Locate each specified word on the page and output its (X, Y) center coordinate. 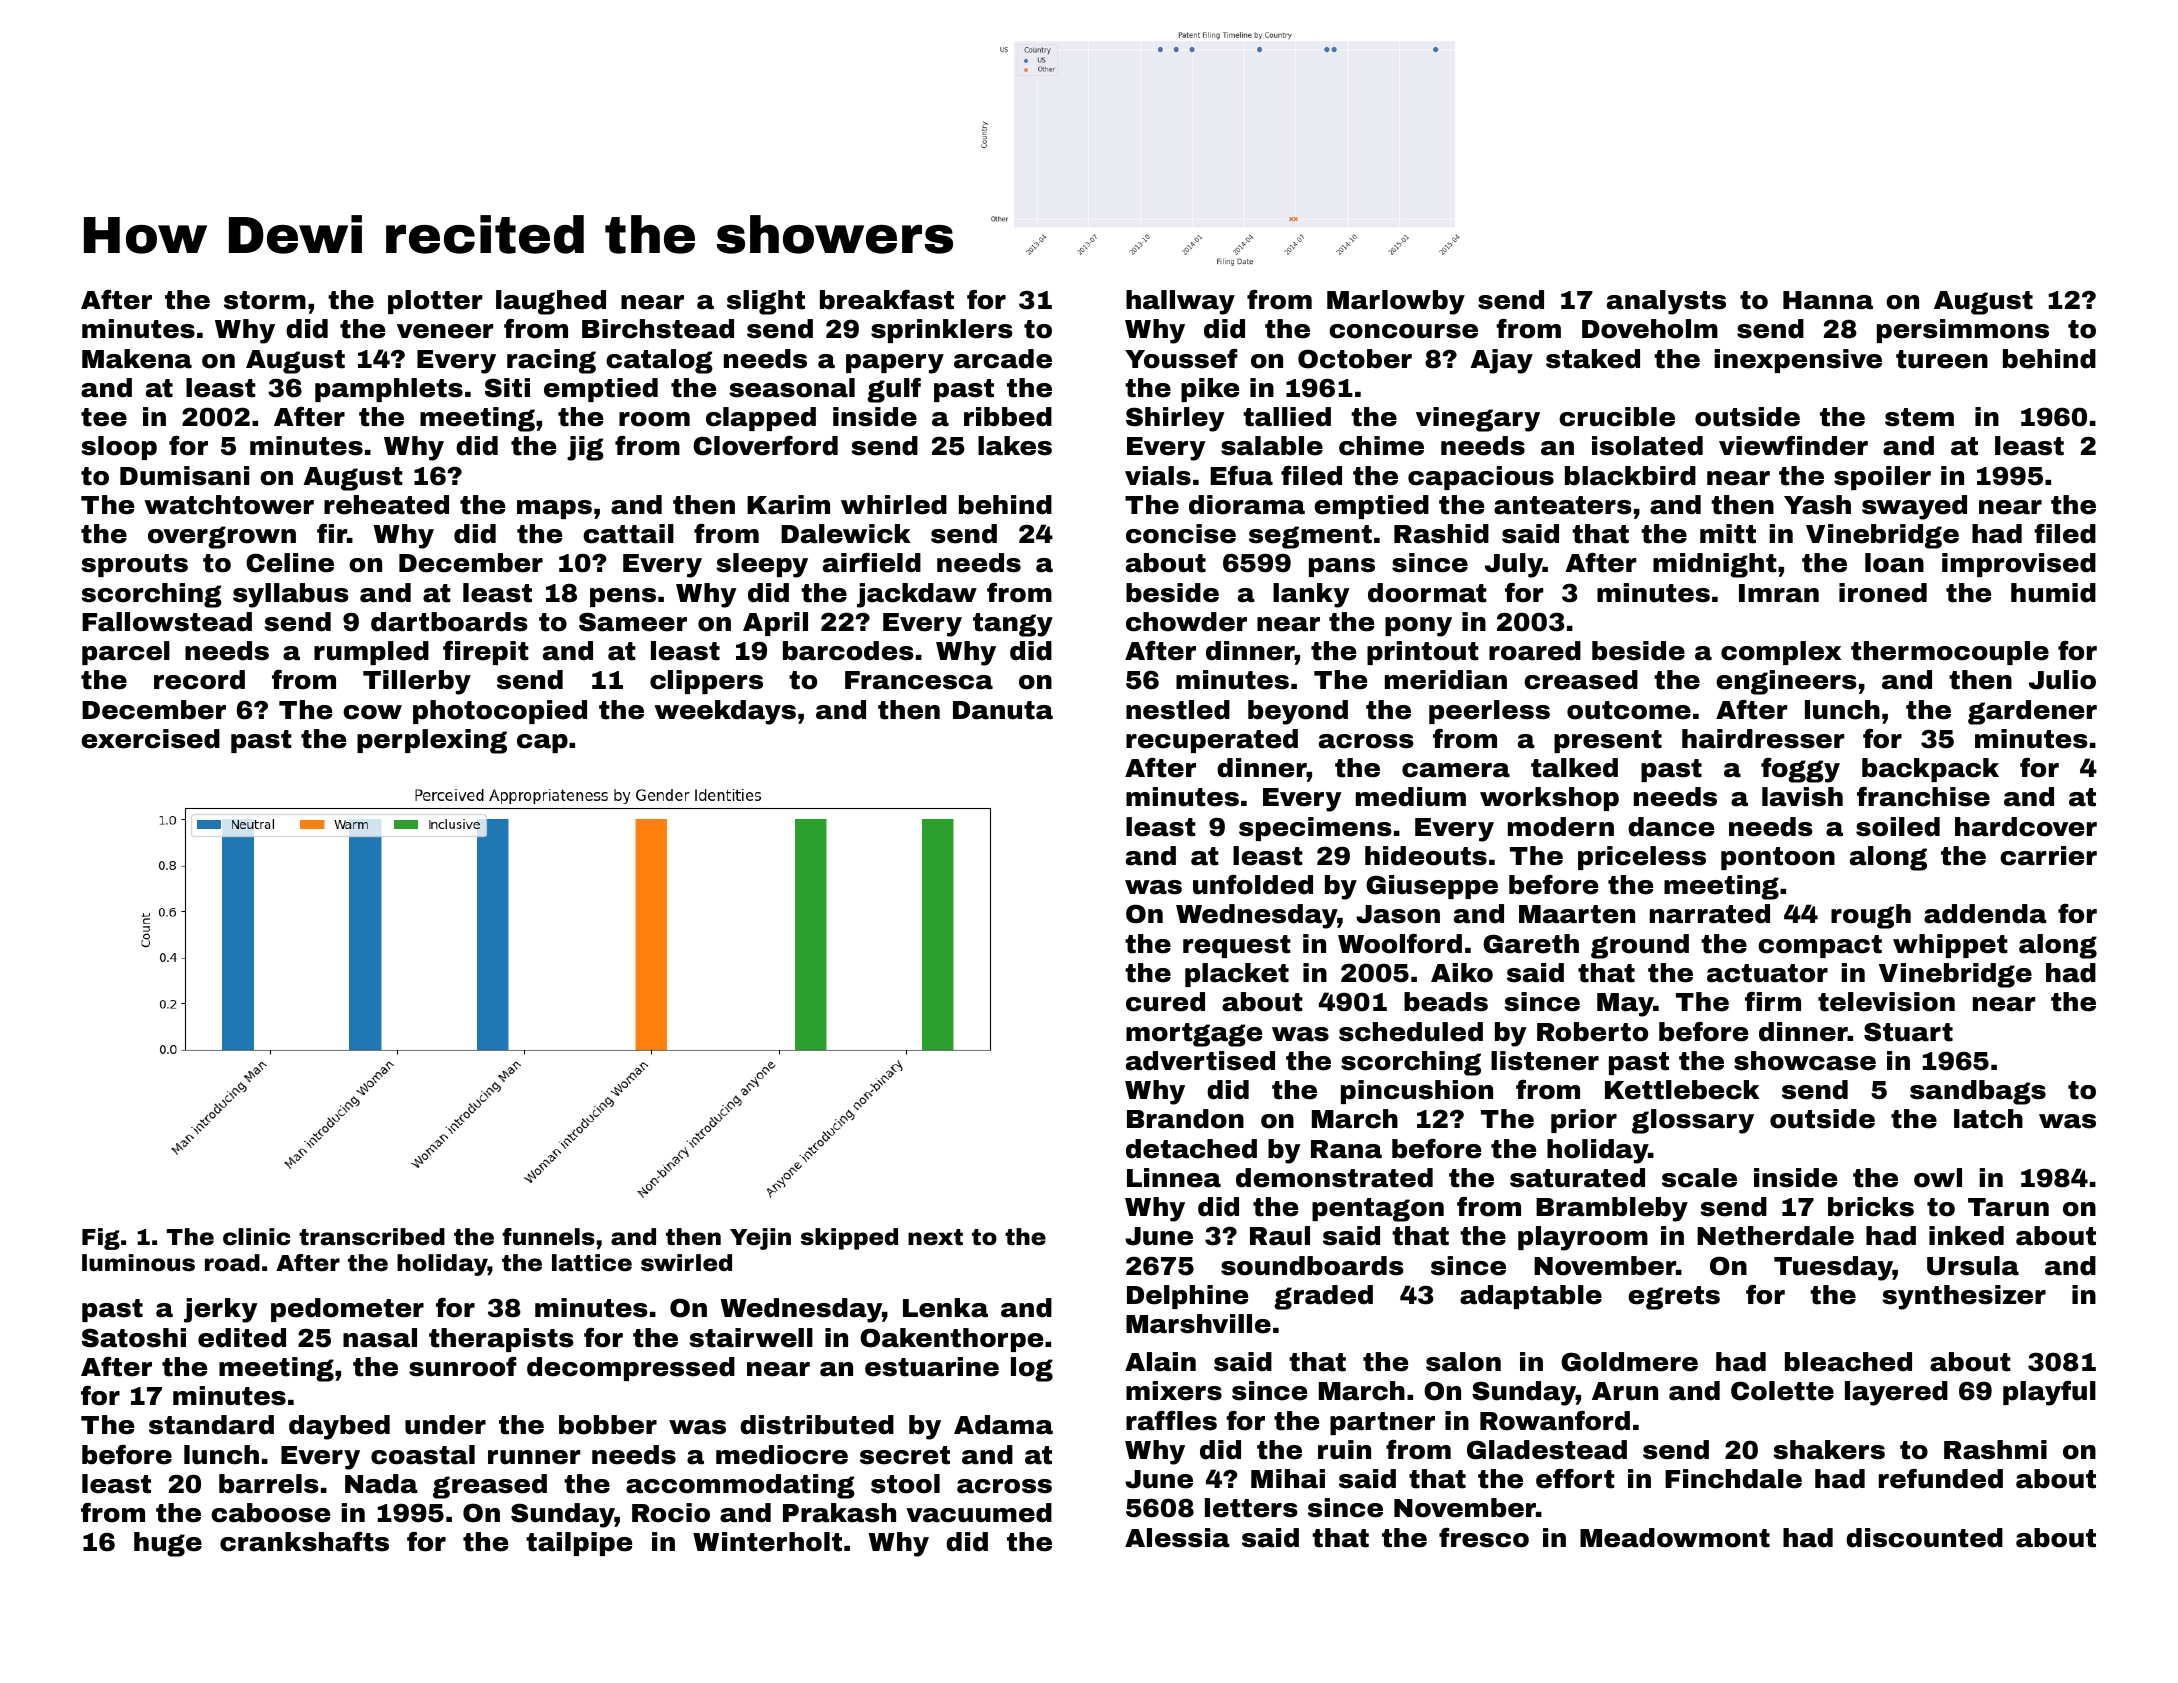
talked (1574, 768)
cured (1165, 1002)
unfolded (1253, 885)
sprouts (134, 565)
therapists (501, 1340)
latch (1988, 1119)
